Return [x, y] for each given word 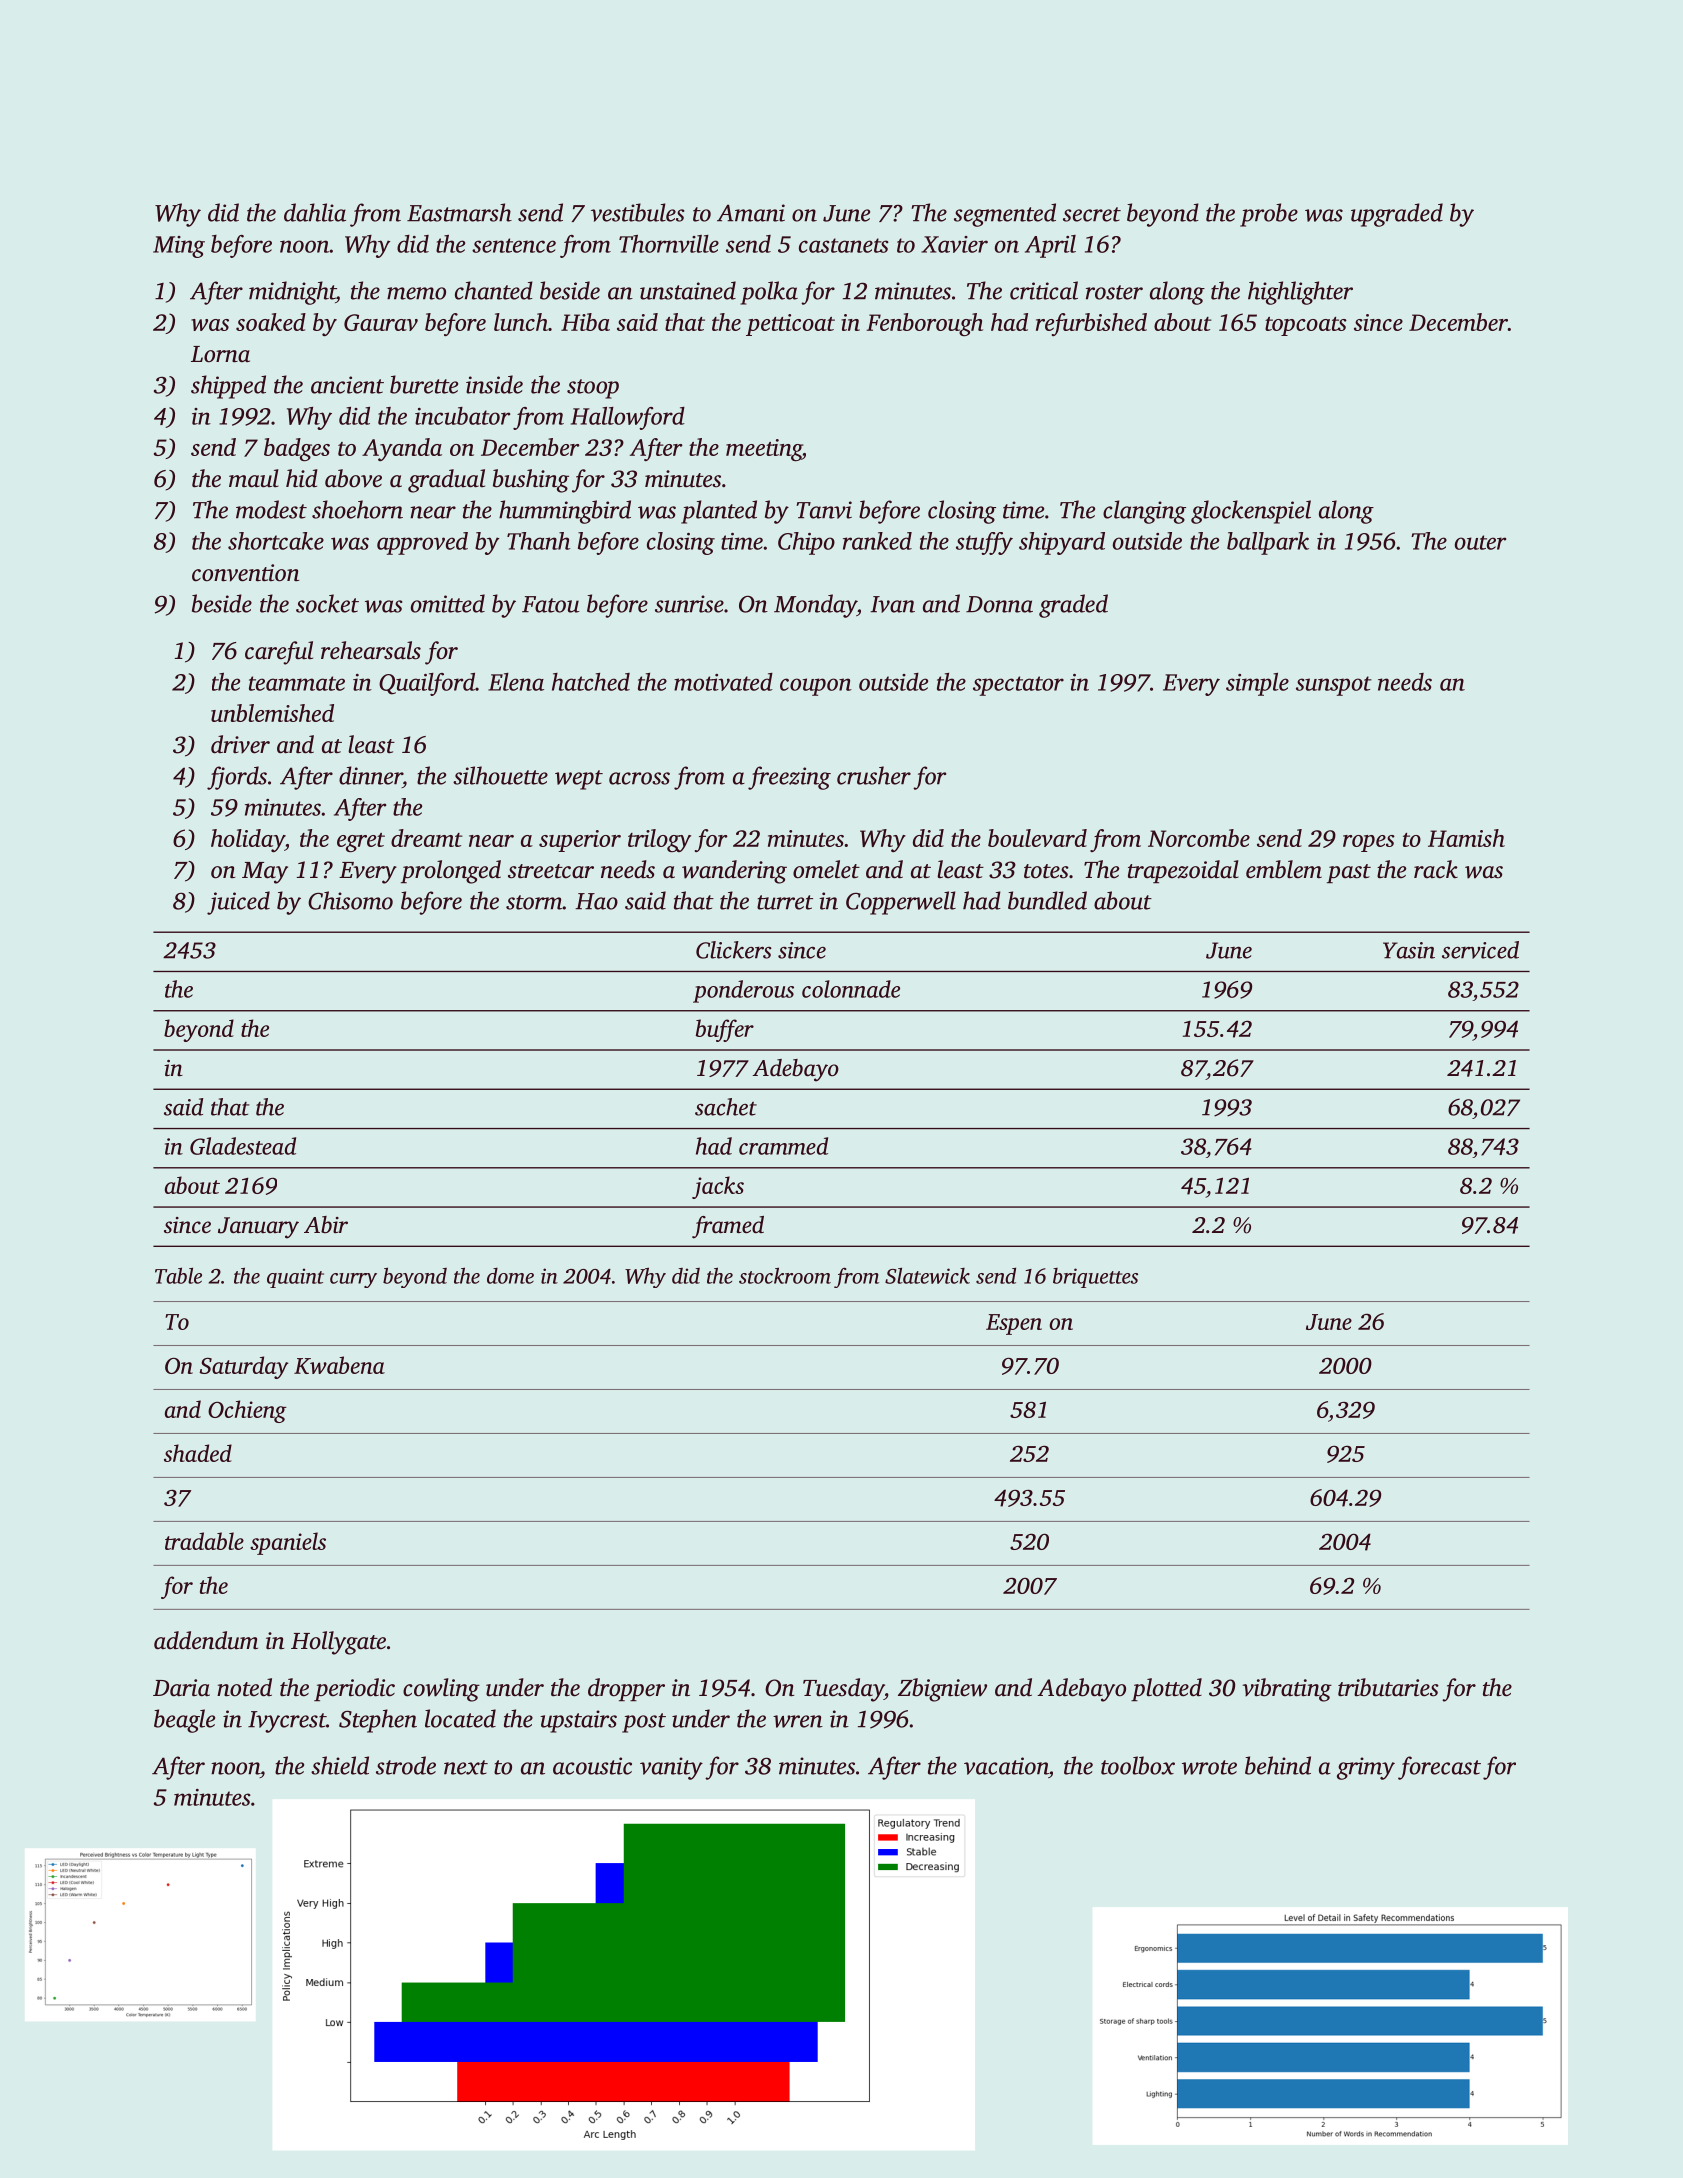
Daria [181, 1688]
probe [1269, 215]
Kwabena [339, 1365]
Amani [751, 213]
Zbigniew [942, 1690]
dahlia [315, 212]
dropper [626, 1689]
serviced [1480, 950]
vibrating [1287, 1690]
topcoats [1306, 326]
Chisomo [350, 900]
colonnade [851, 989]
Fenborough [924, 324]
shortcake [276, 541]
